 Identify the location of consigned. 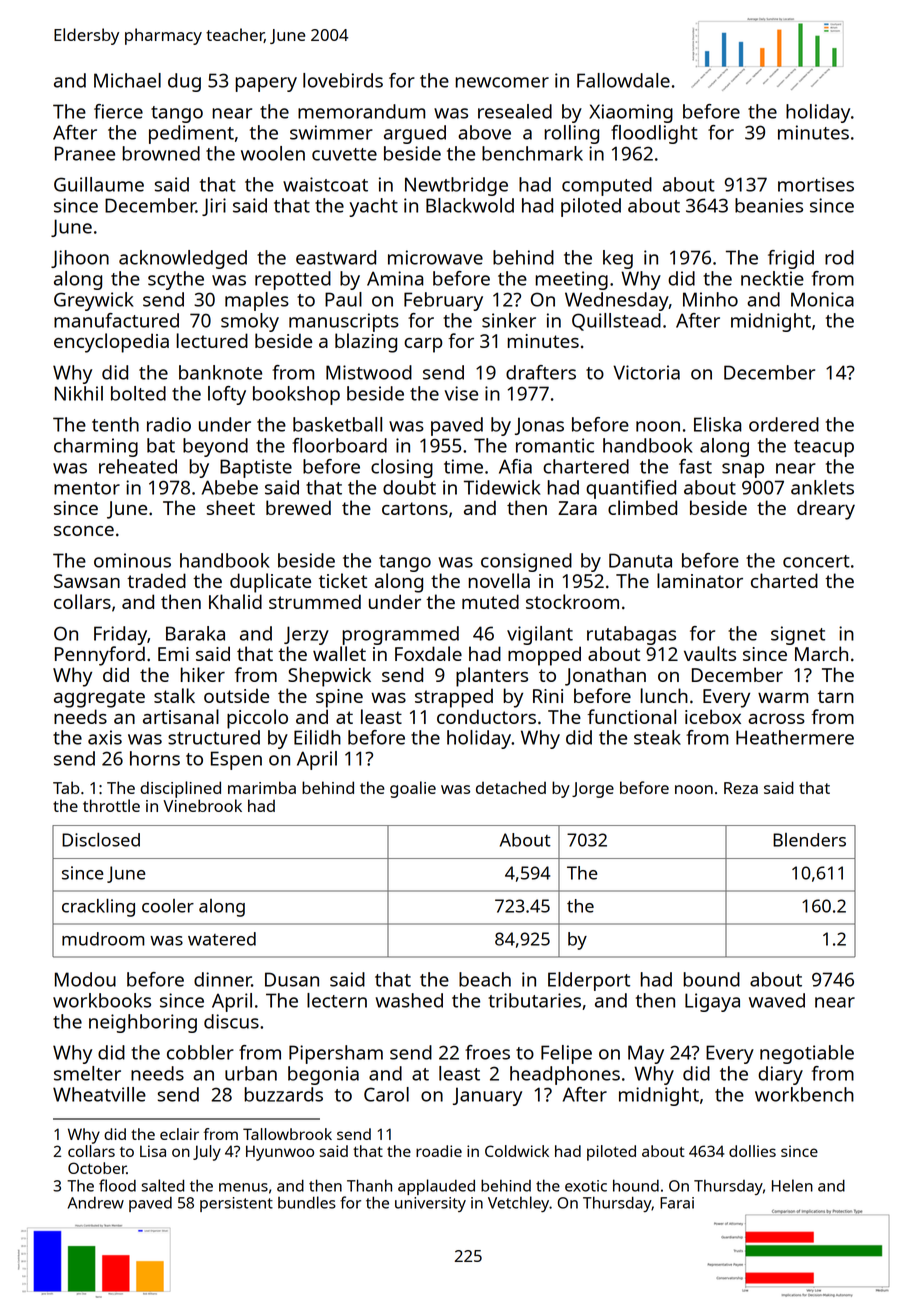
(526, 562).
